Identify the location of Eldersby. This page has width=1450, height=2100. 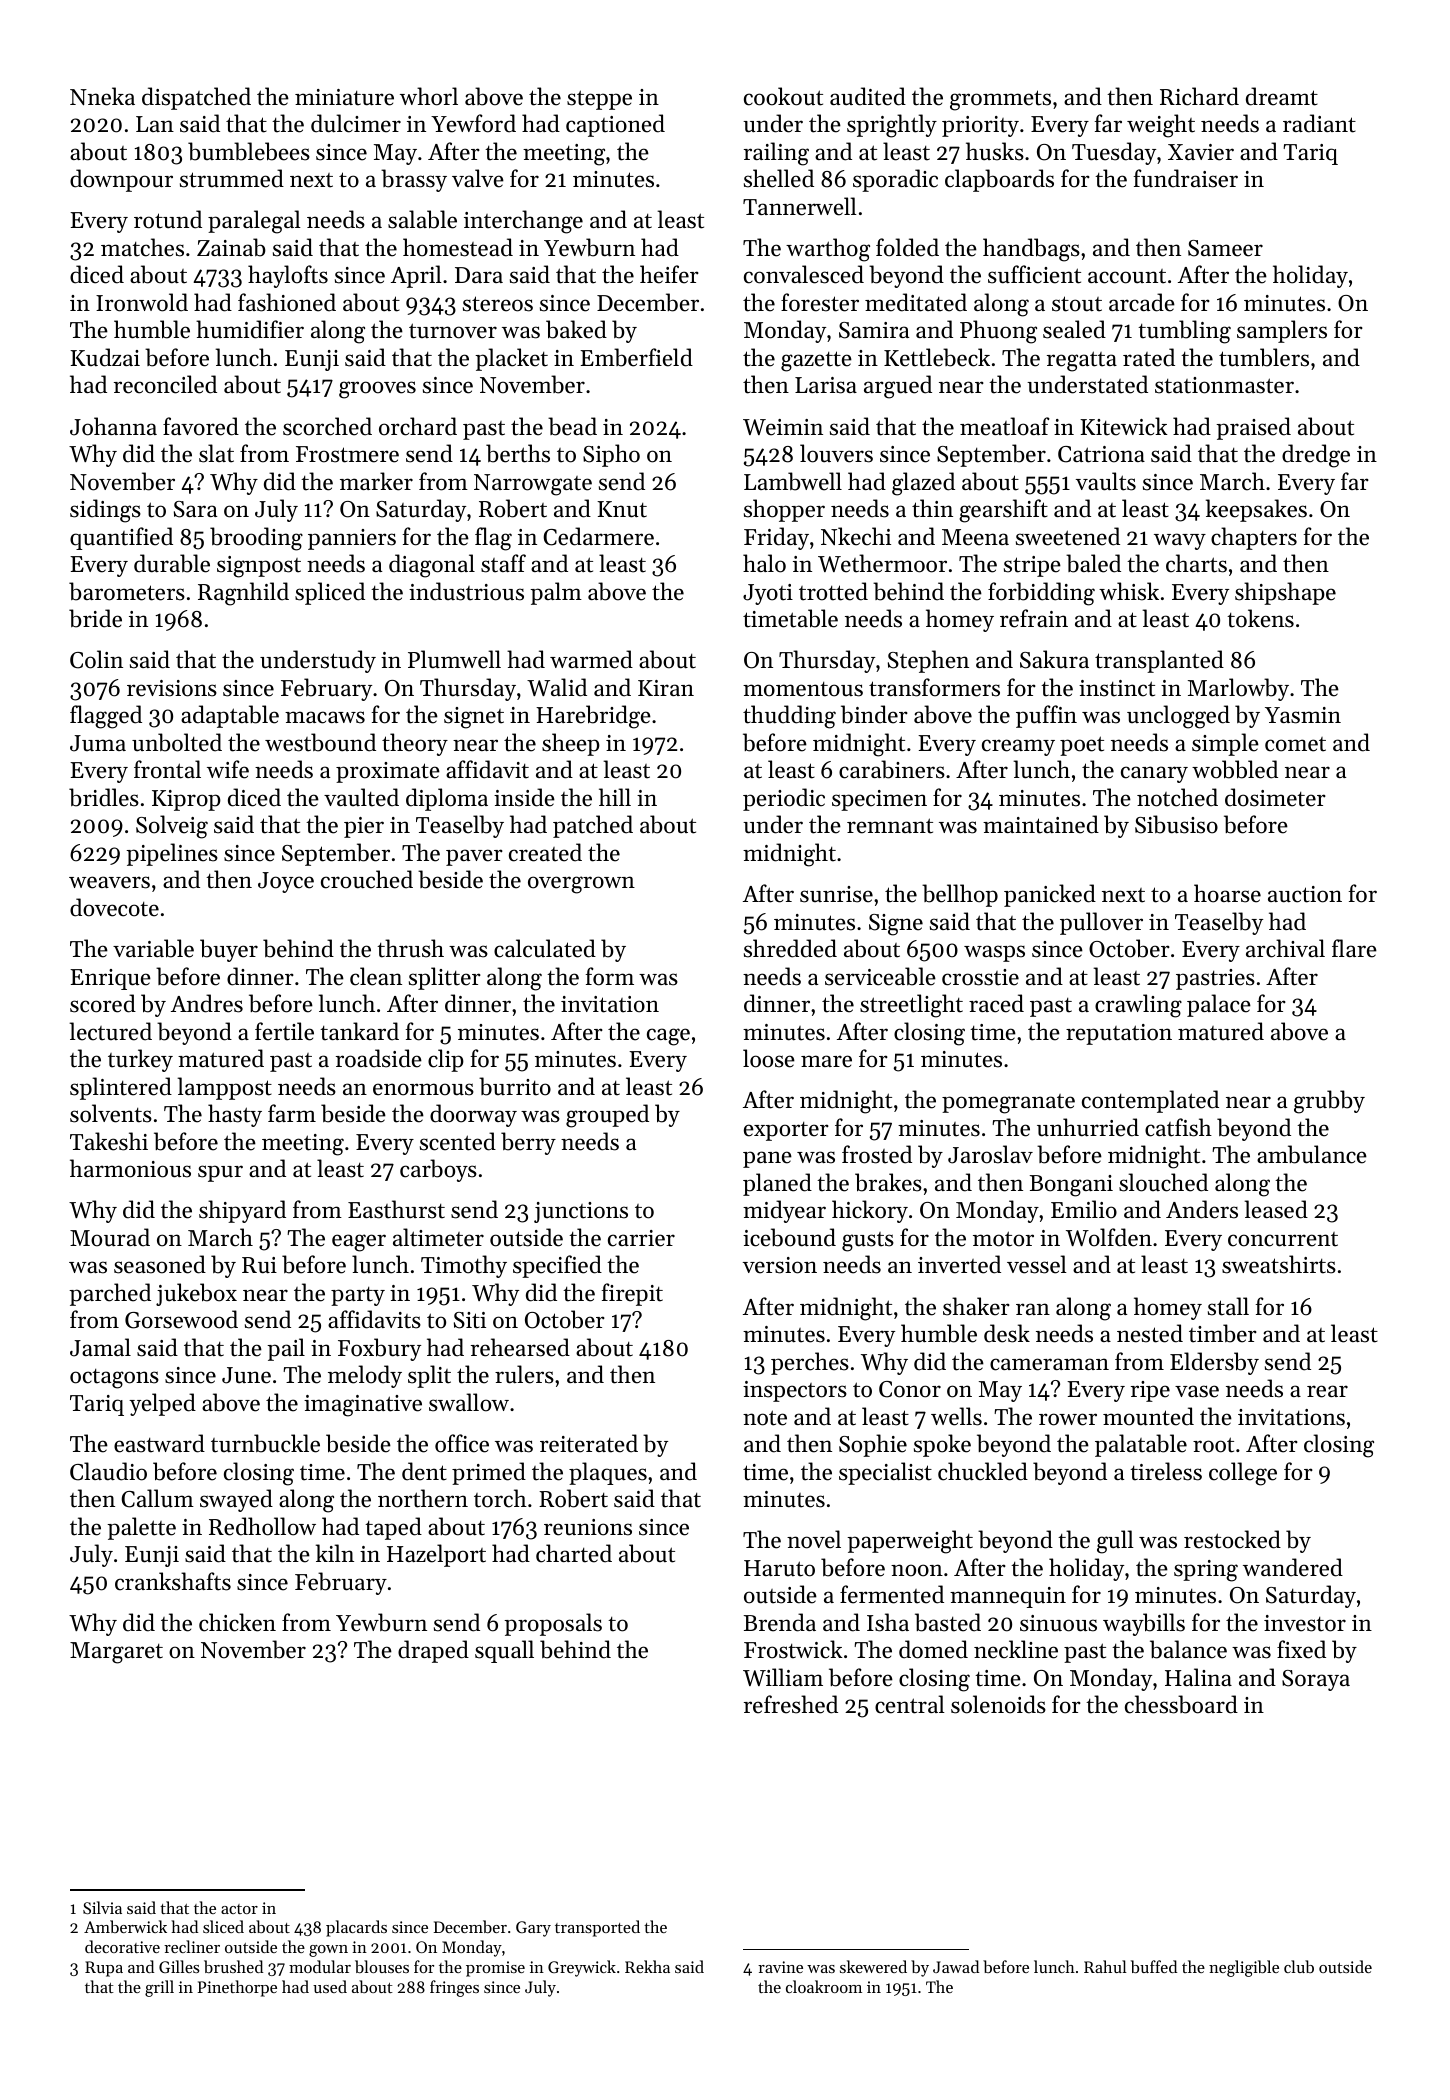
(1214, 1363).
